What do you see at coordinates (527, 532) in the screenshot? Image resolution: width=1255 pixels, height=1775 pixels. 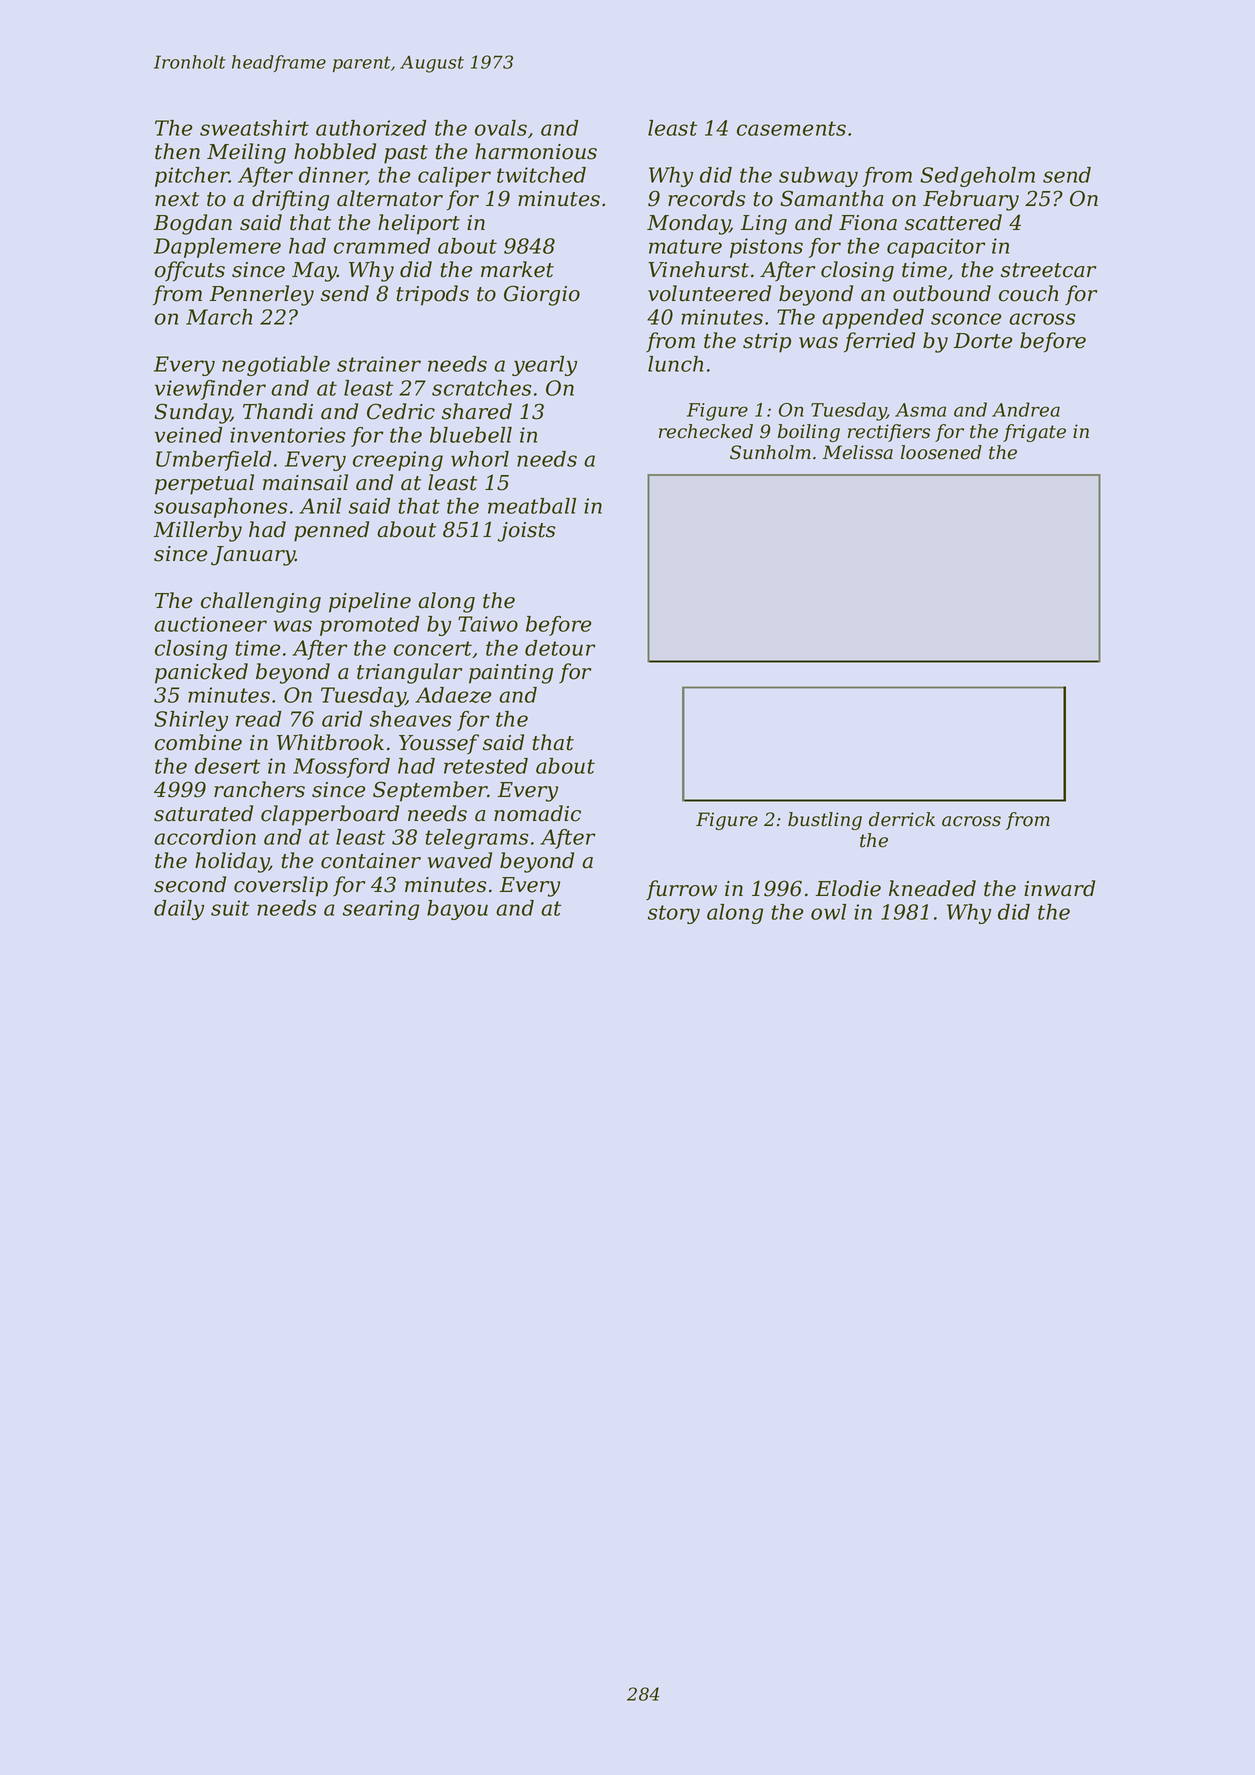 I see `joists` at bounding box center [527, 532].
